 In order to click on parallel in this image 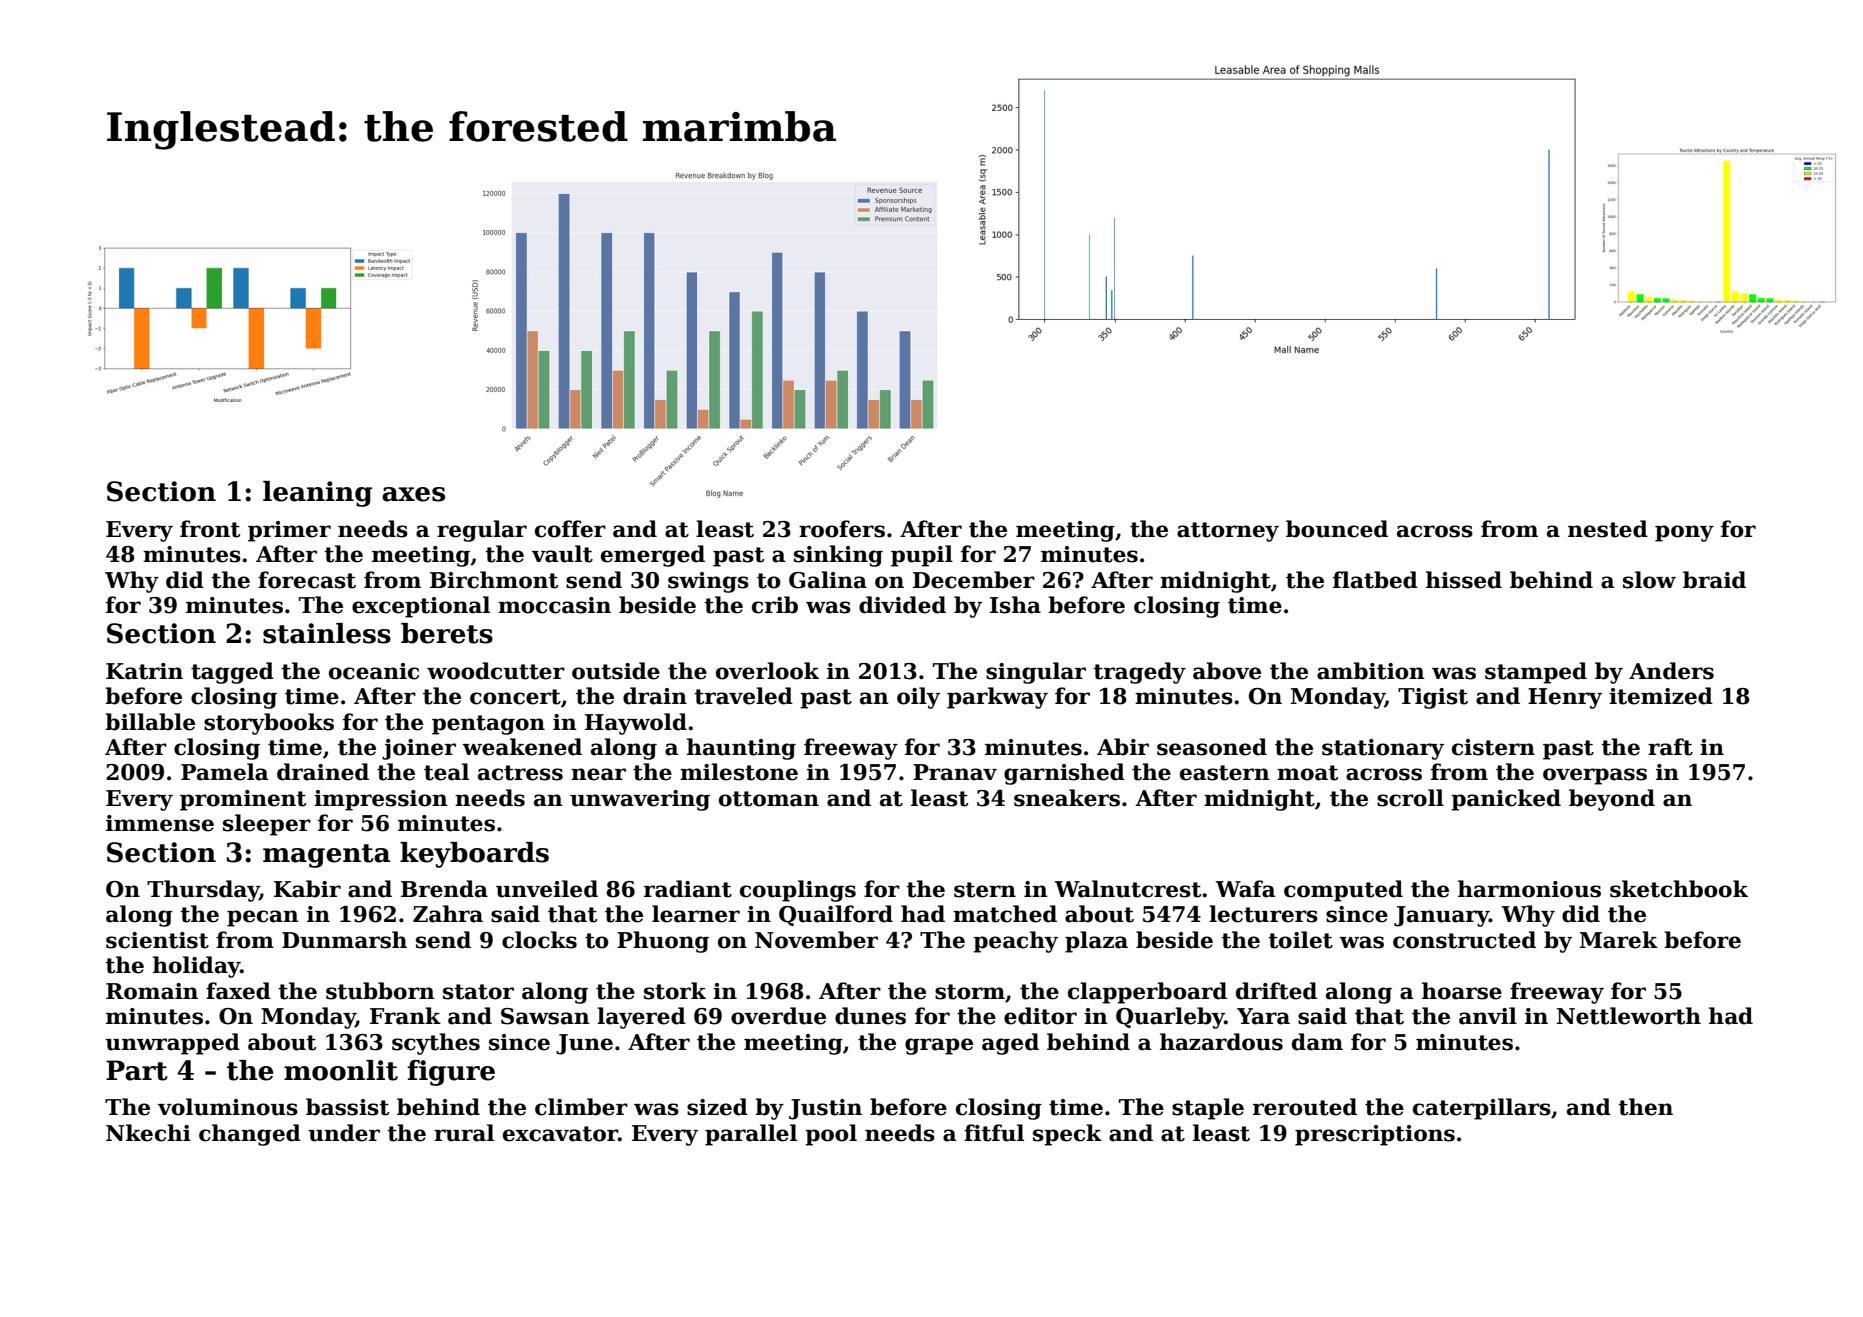, I will do `click(751, 1135)`.
